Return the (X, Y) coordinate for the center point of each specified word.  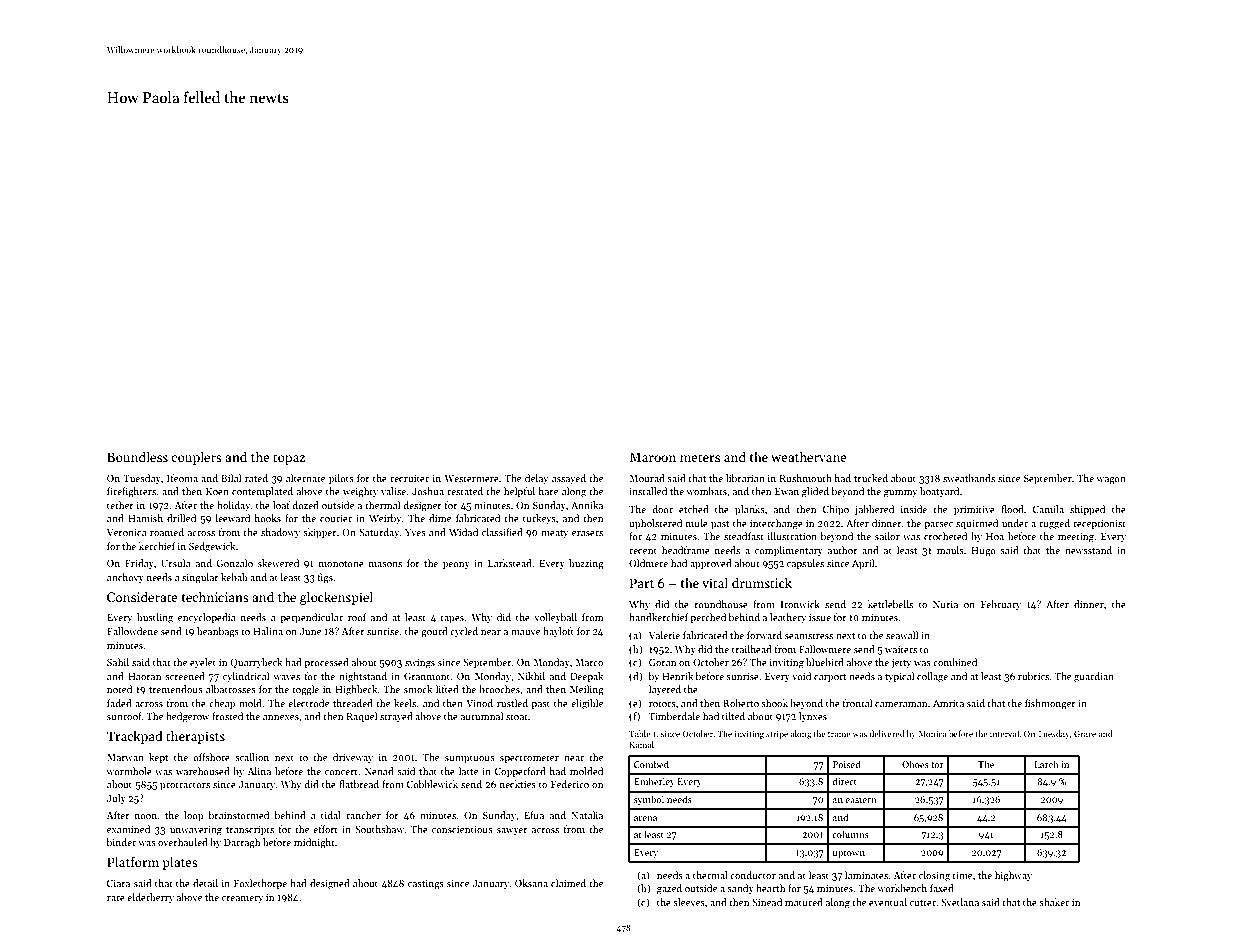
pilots (341, 479)
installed (648, 491)
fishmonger (1050, 704)
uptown (849, 854)
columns (850, 834)
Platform (133, 861)
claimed (568, 883)
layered (665, 690)
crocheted (945, 536)
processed (326, 663)
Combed (651, 764)
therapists (195, 737)
